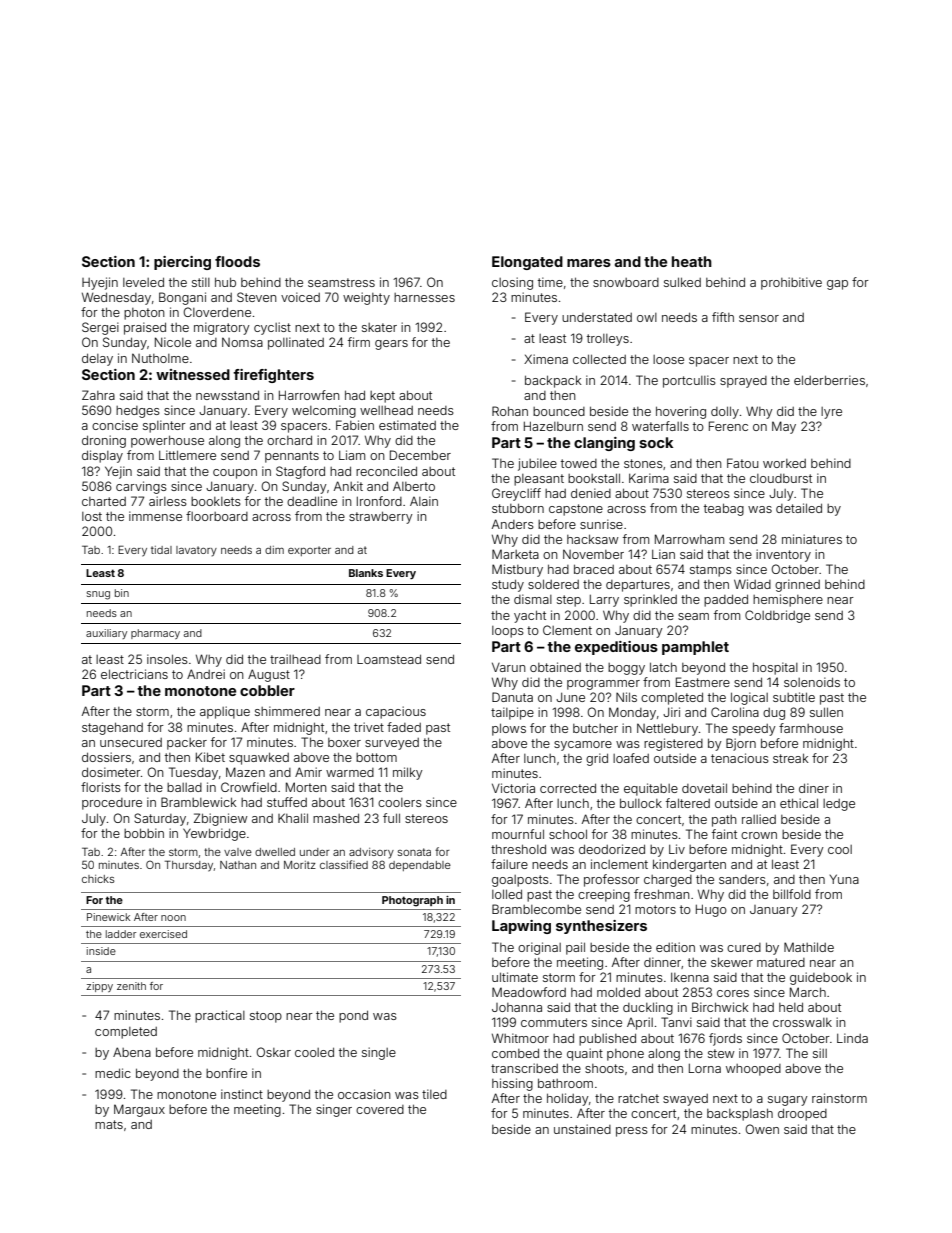 Image resolution: width=952 pixels, height=1233 pixels. Describe the element at coordinates (559, 411) in the image. I see `bounced` at that location.
